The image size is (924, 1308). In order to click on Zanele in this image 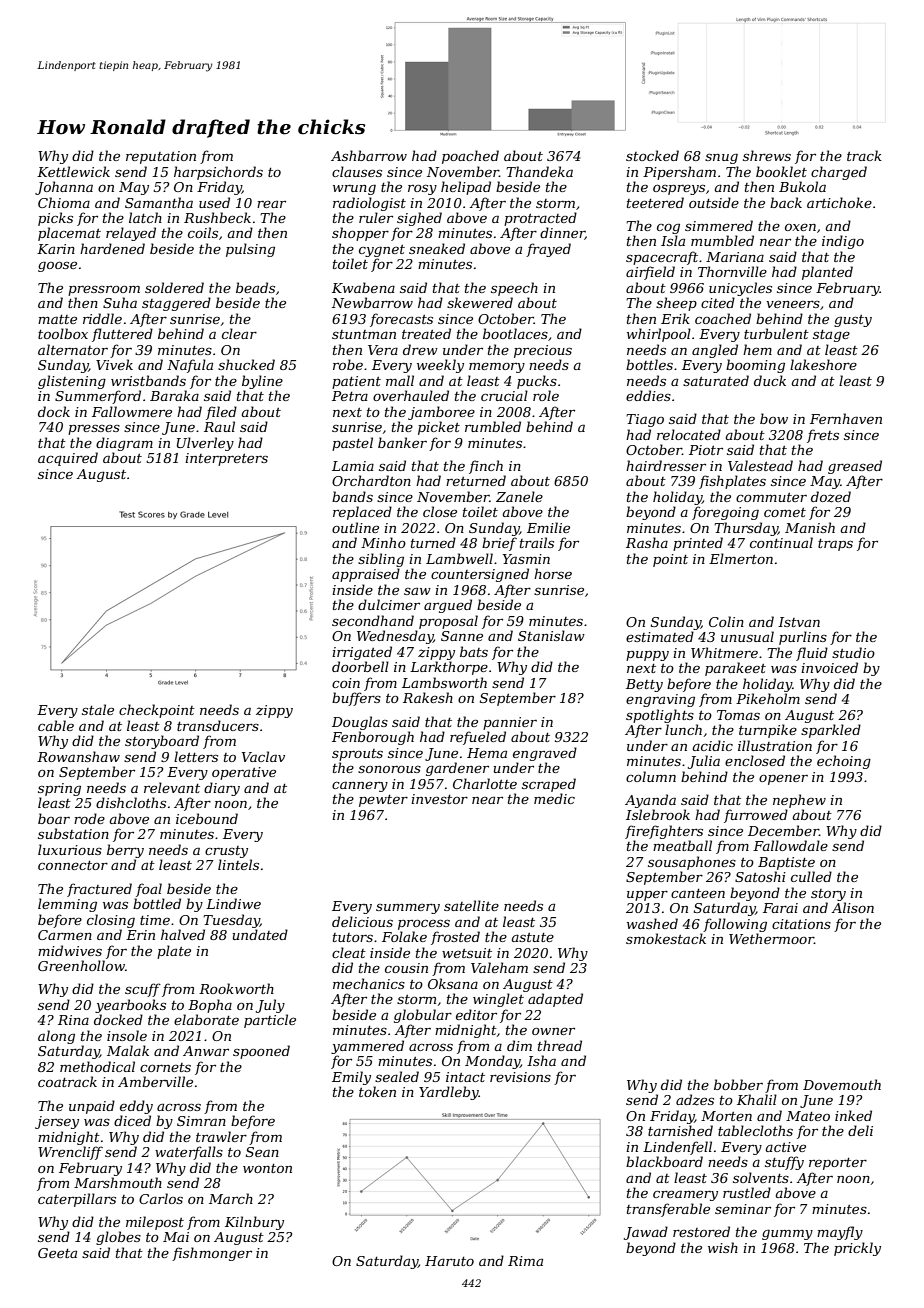, I will do `click(519, 496)`.
